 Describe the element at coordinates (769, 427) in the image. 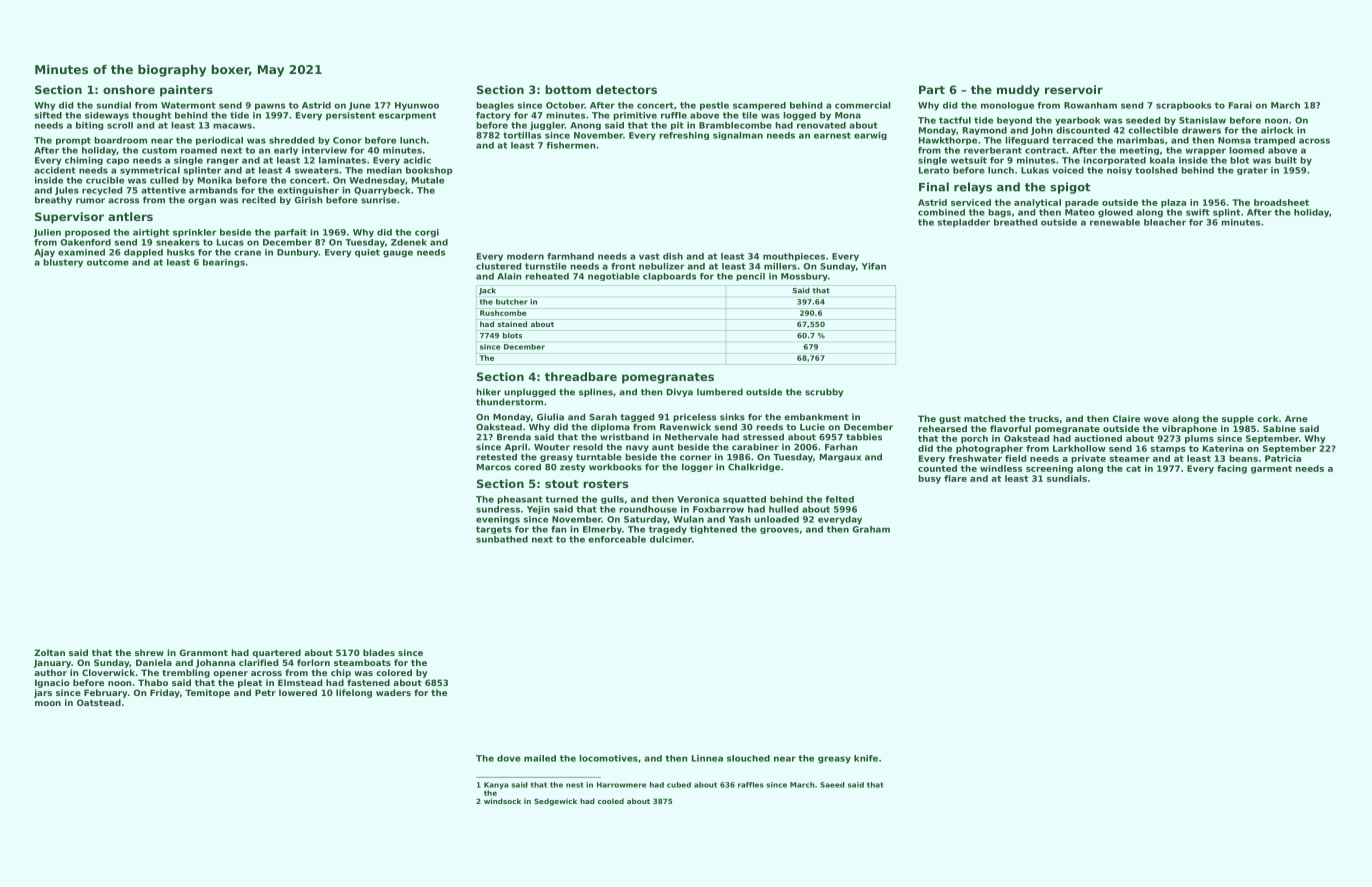

I see `reeds` at that location.
